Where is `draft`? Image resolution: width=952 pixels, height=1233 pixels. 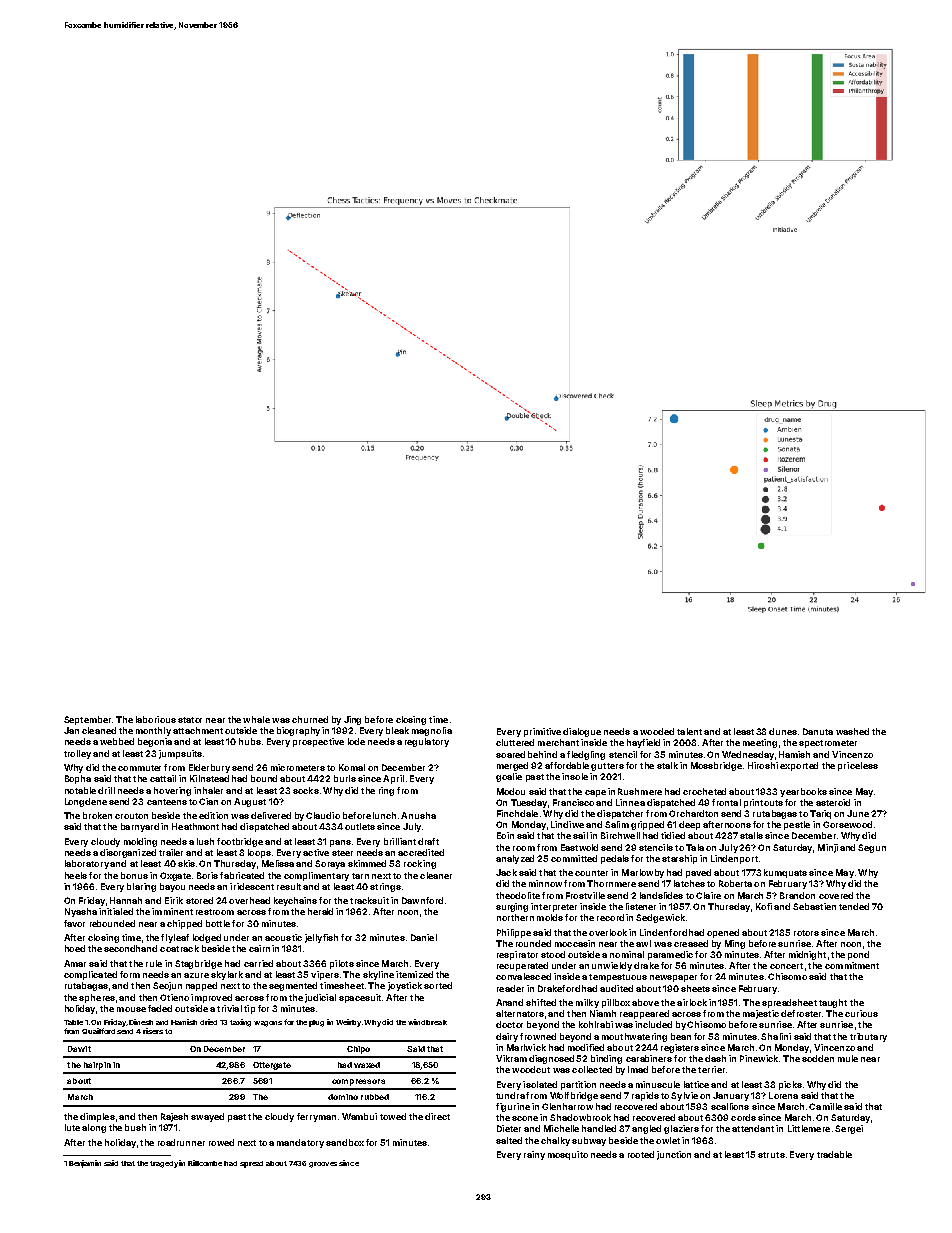 draft is located at coordinates (428, 841).
